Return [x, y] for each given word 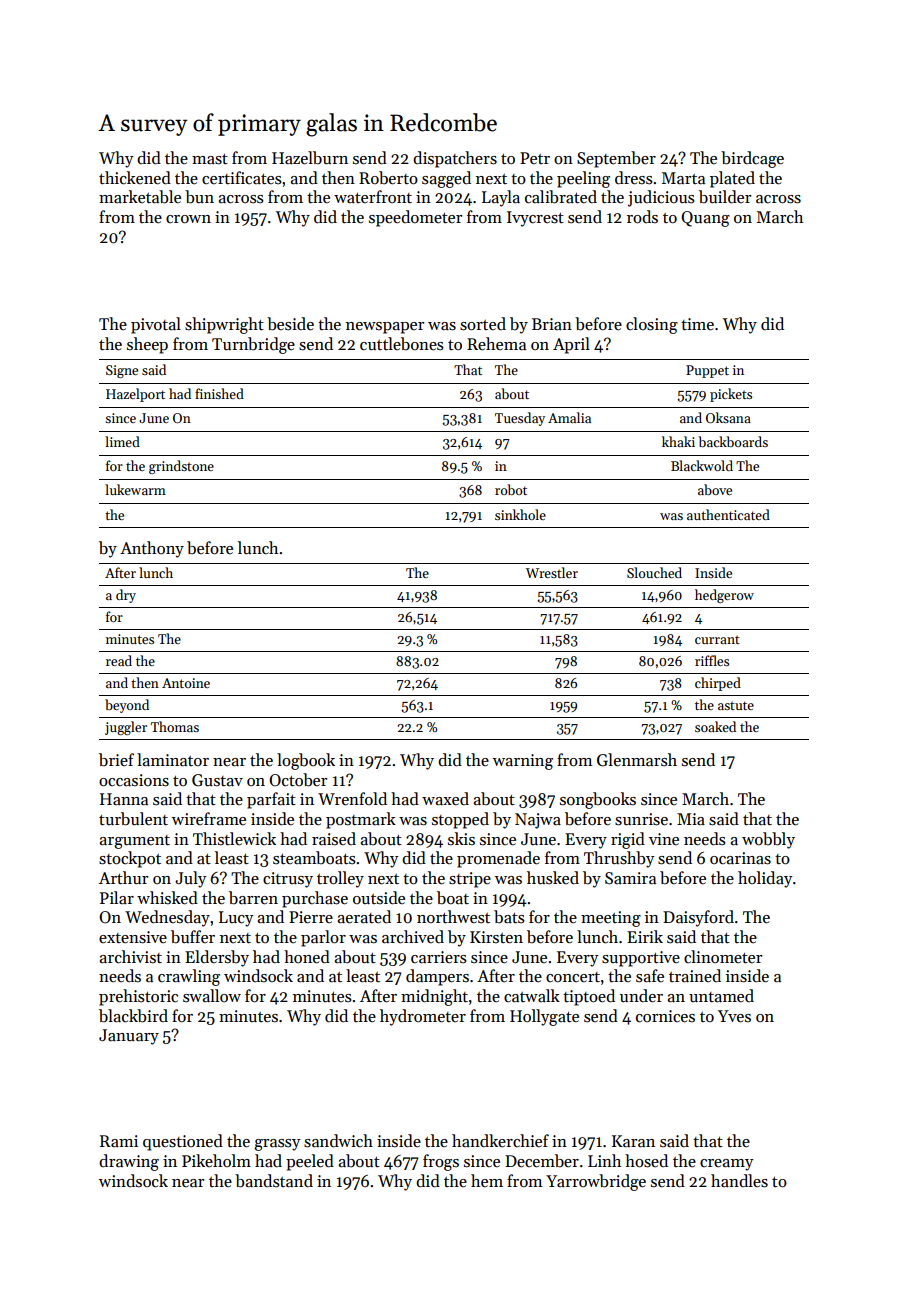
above [715, 489]
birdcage [752, 159]
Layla [501, 198]
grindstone [181, 467]
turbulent [133, 819]
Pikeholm [216, 1161]
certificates [242, 178]
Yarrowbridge [596, 1182]
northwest [453, 917]
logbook [306, 761]
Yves [734, 1016]
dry [126, 596]
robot [511, 489]
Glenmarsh [637, 760]
